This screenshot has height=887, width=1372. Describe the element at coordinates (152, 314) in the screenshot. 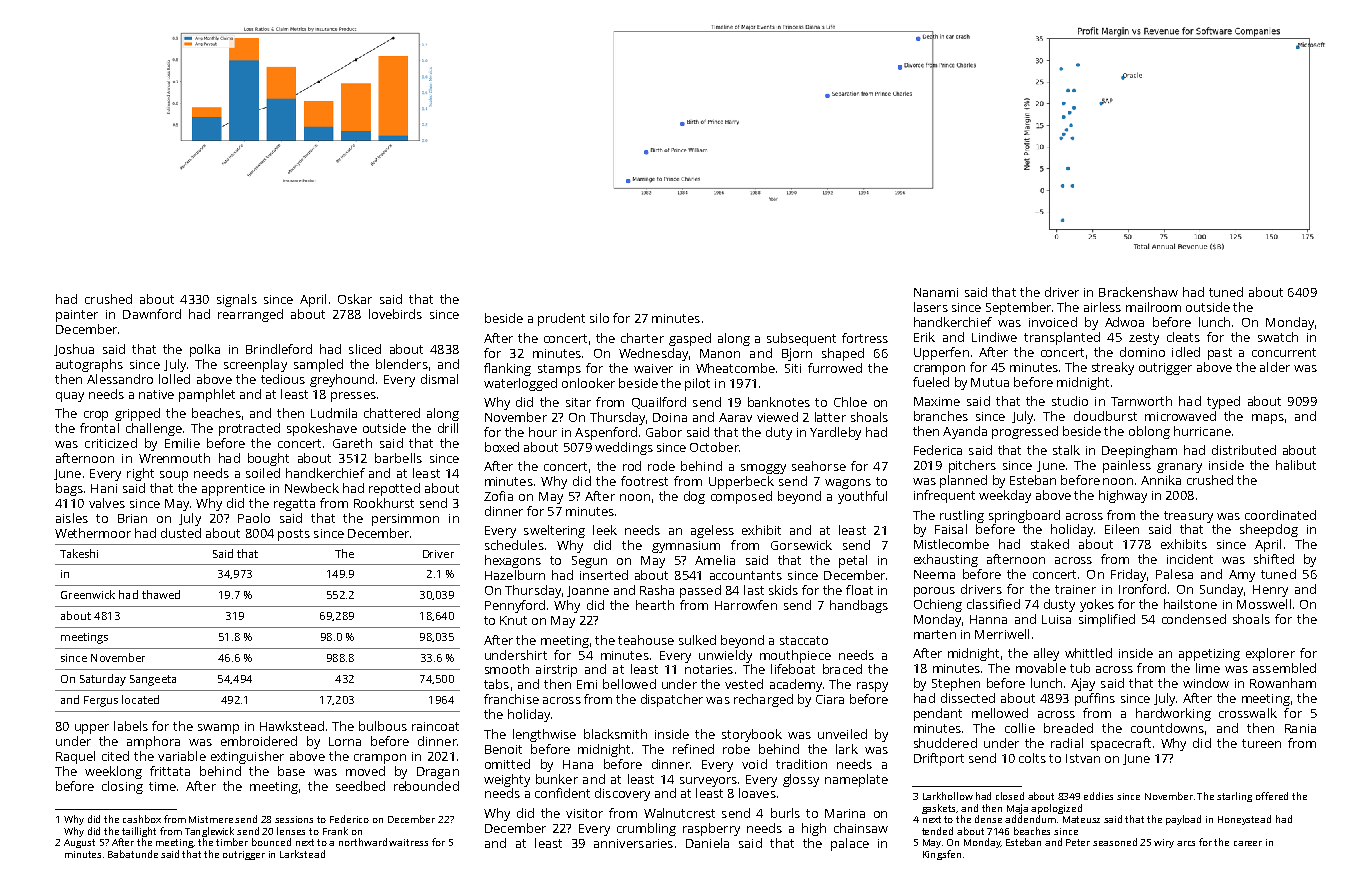

I see `Dawnford` at that location.
